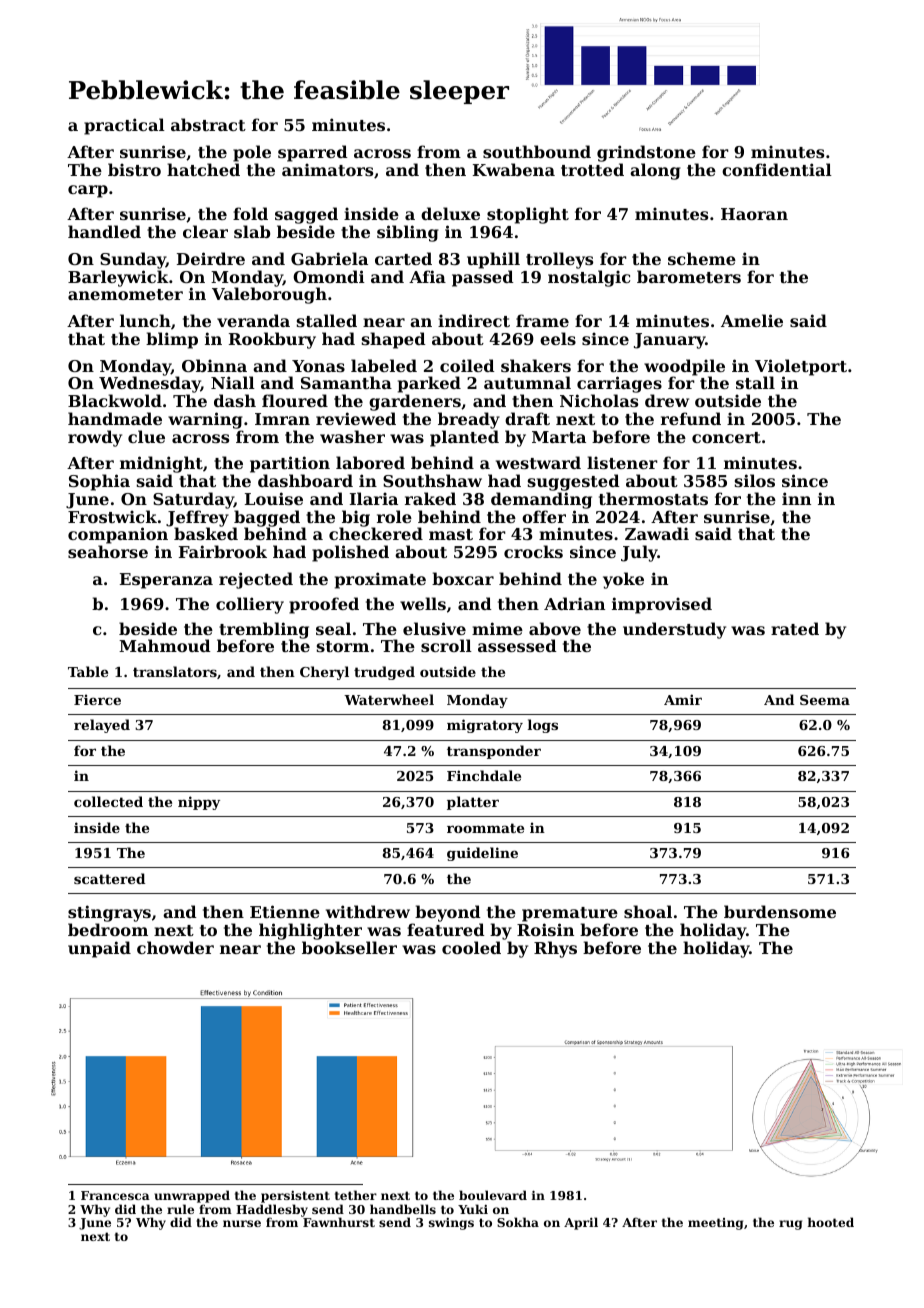 This screenshot has height=1308, width=924. I want to click on Seema, so click(825, 700).
